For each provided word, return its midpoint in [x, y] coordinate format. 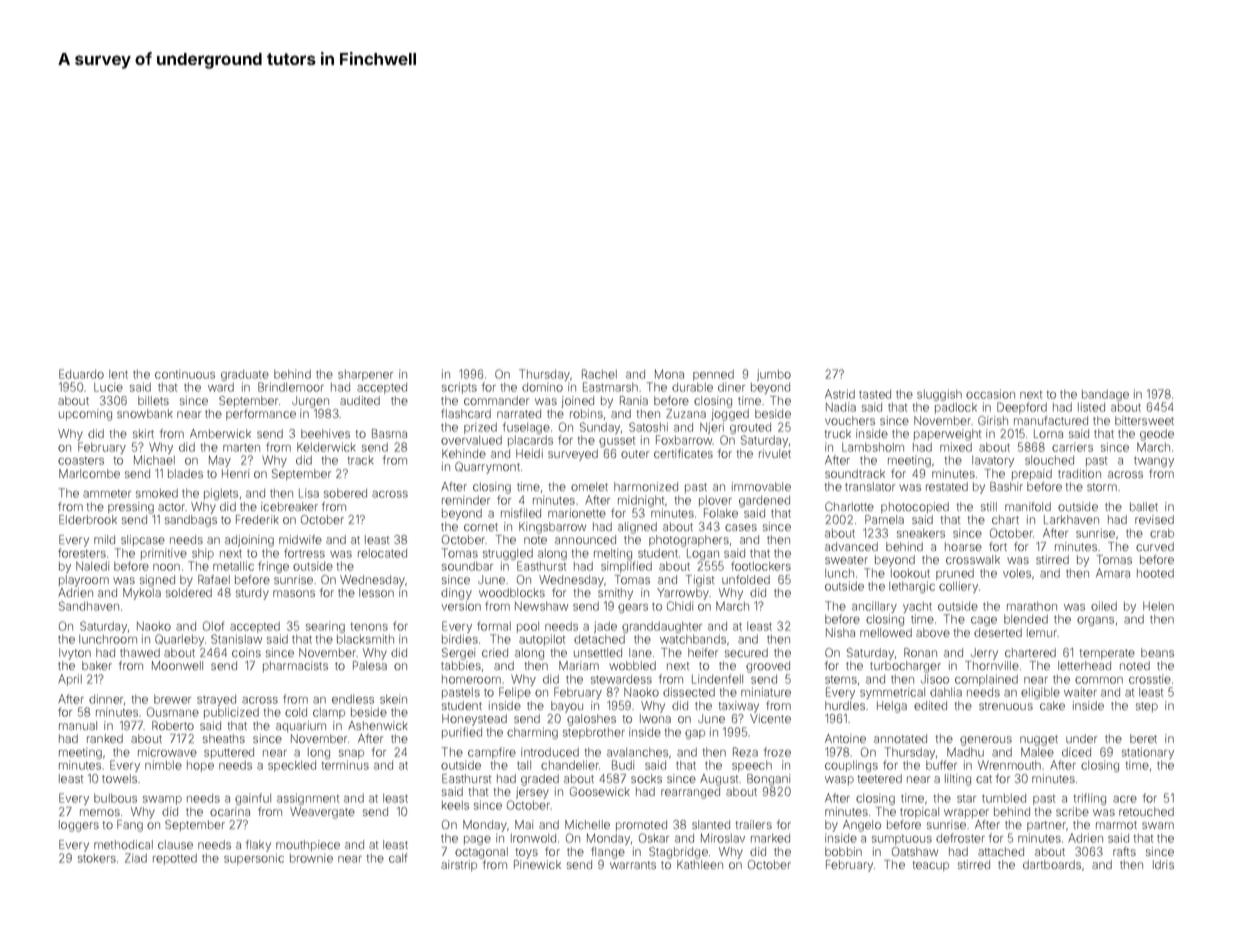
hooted [1155, 573]
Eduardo [81, 374]
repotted [175, 859]
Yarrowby [683, 594]
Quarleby [179, 640]
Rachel [599, 374]
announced [585, 539]
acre [1125, 799]
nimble [163, 765]
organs [1095, 621]
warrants [633, 865]
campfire [492, 753]
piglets [221, 494]
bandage [1105, 395]
